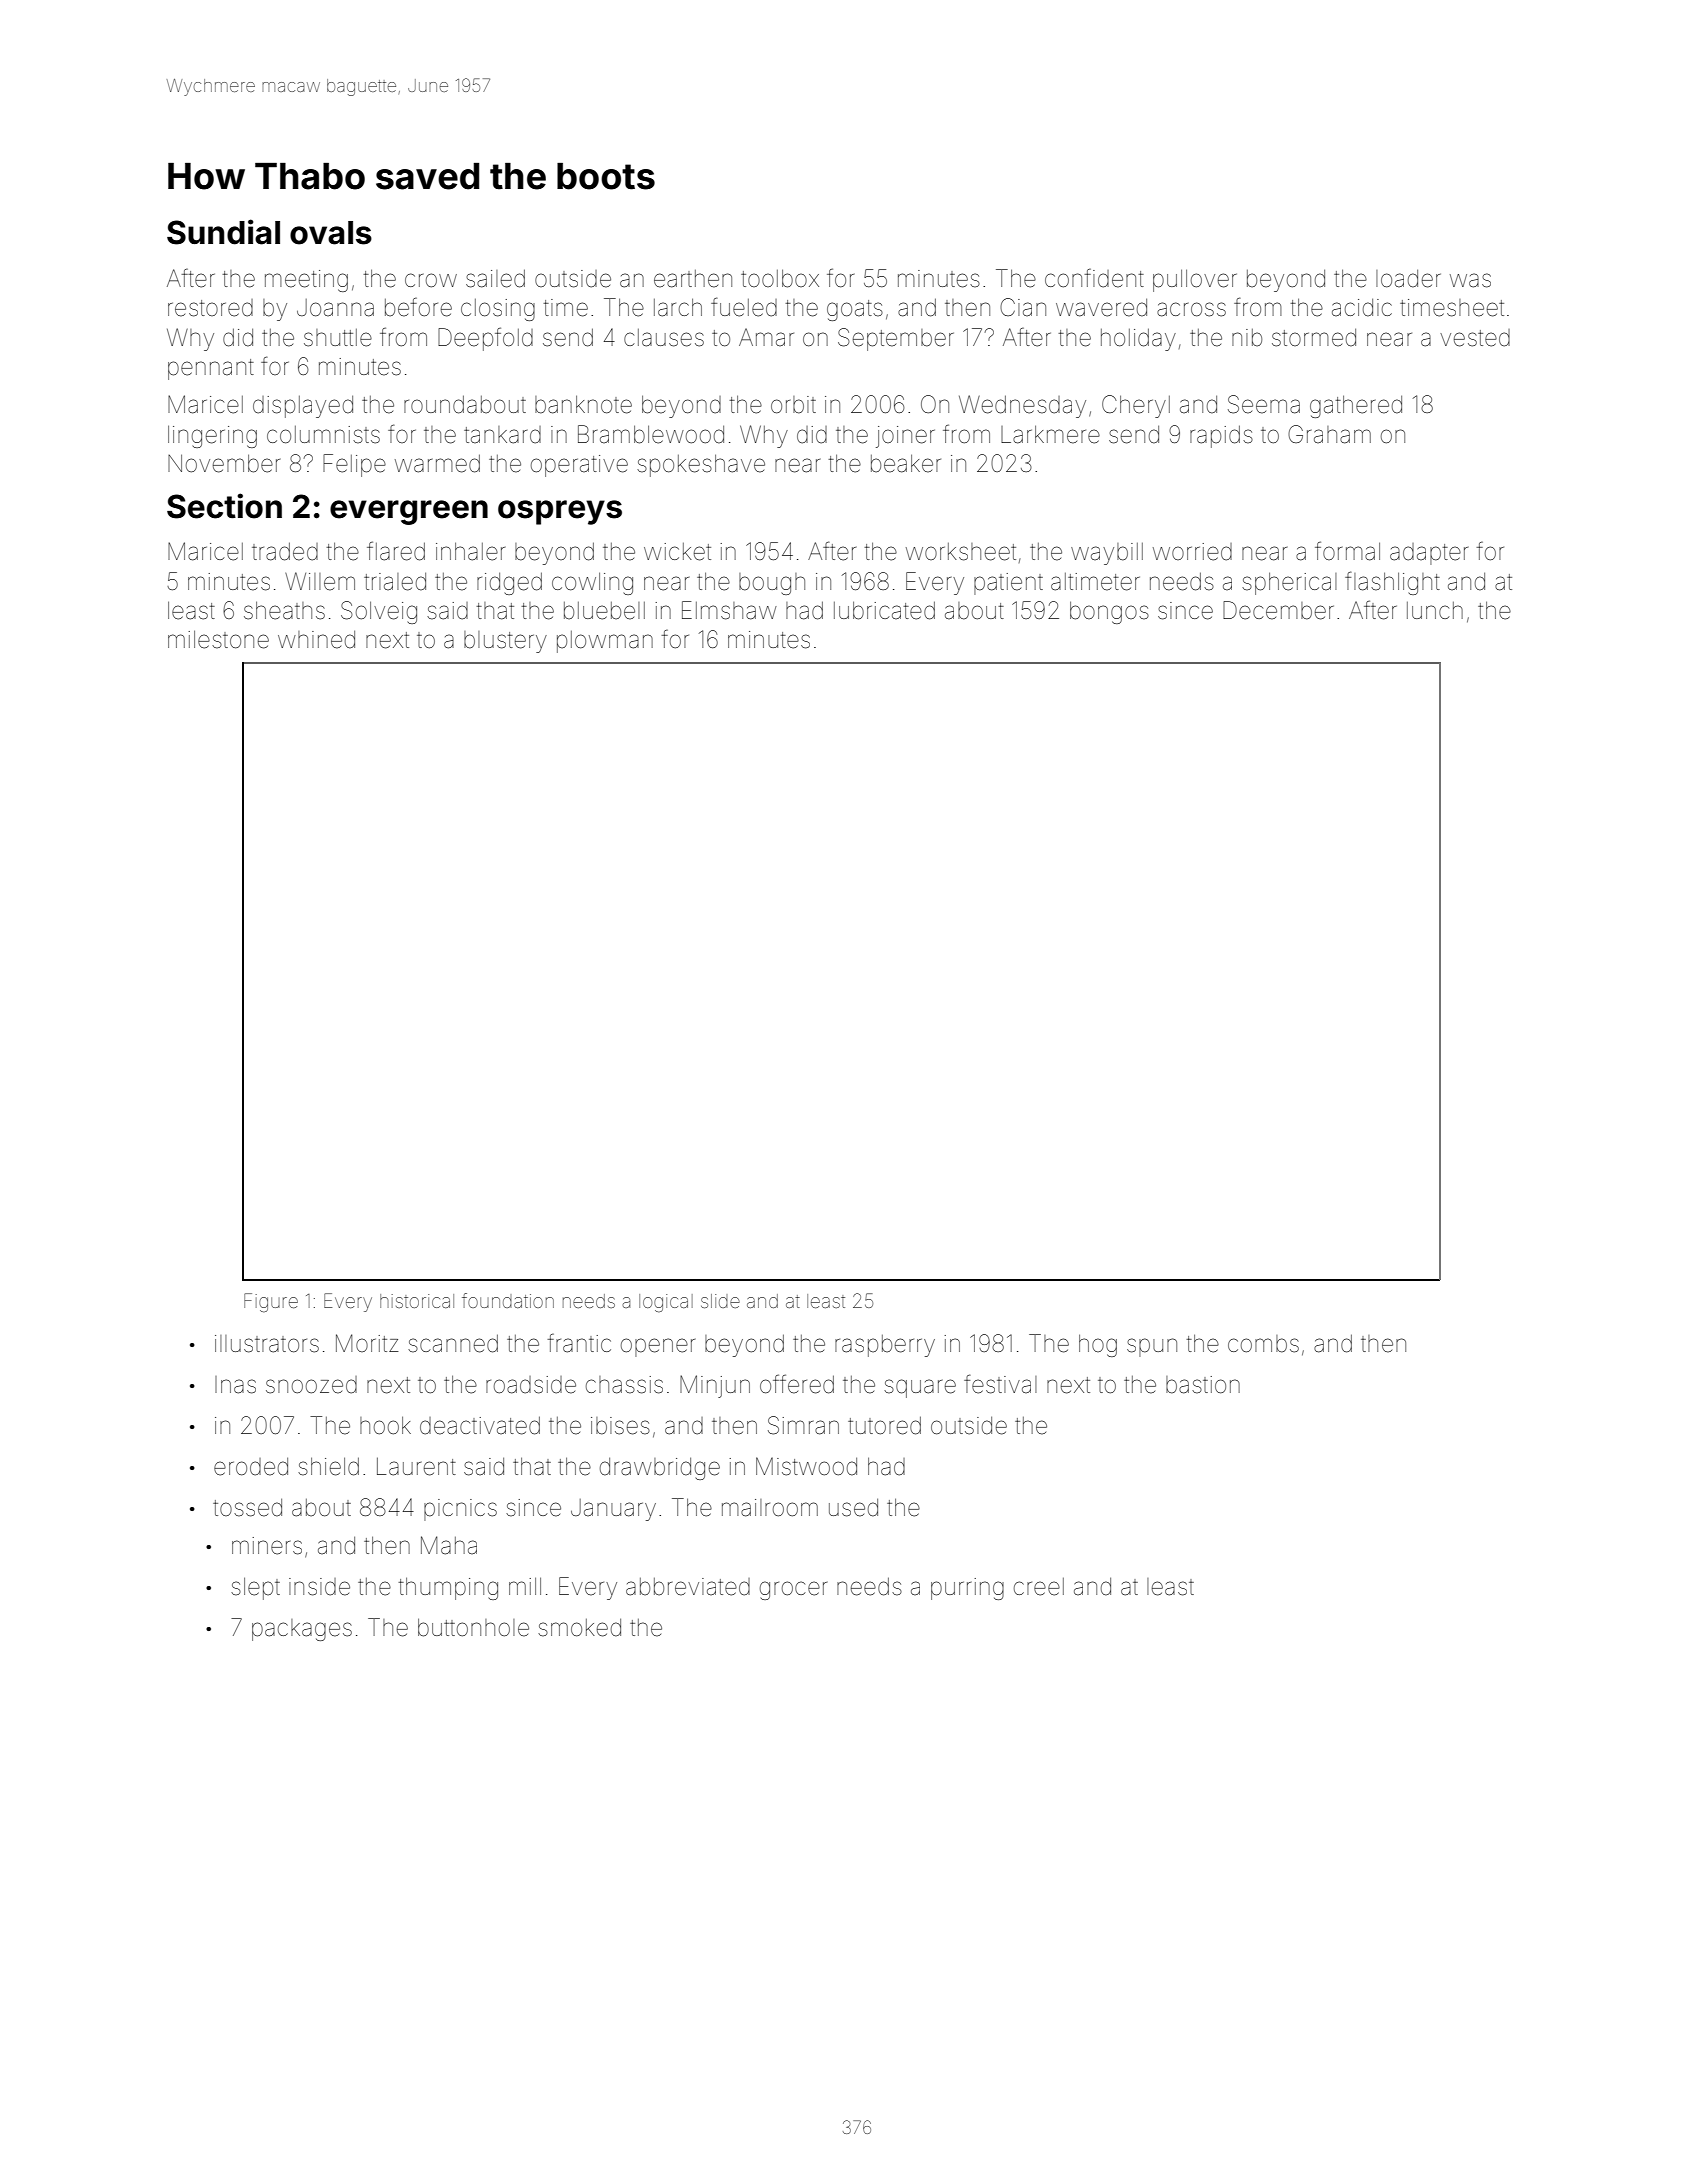  I want to click on historical, so click(417, 1301).
